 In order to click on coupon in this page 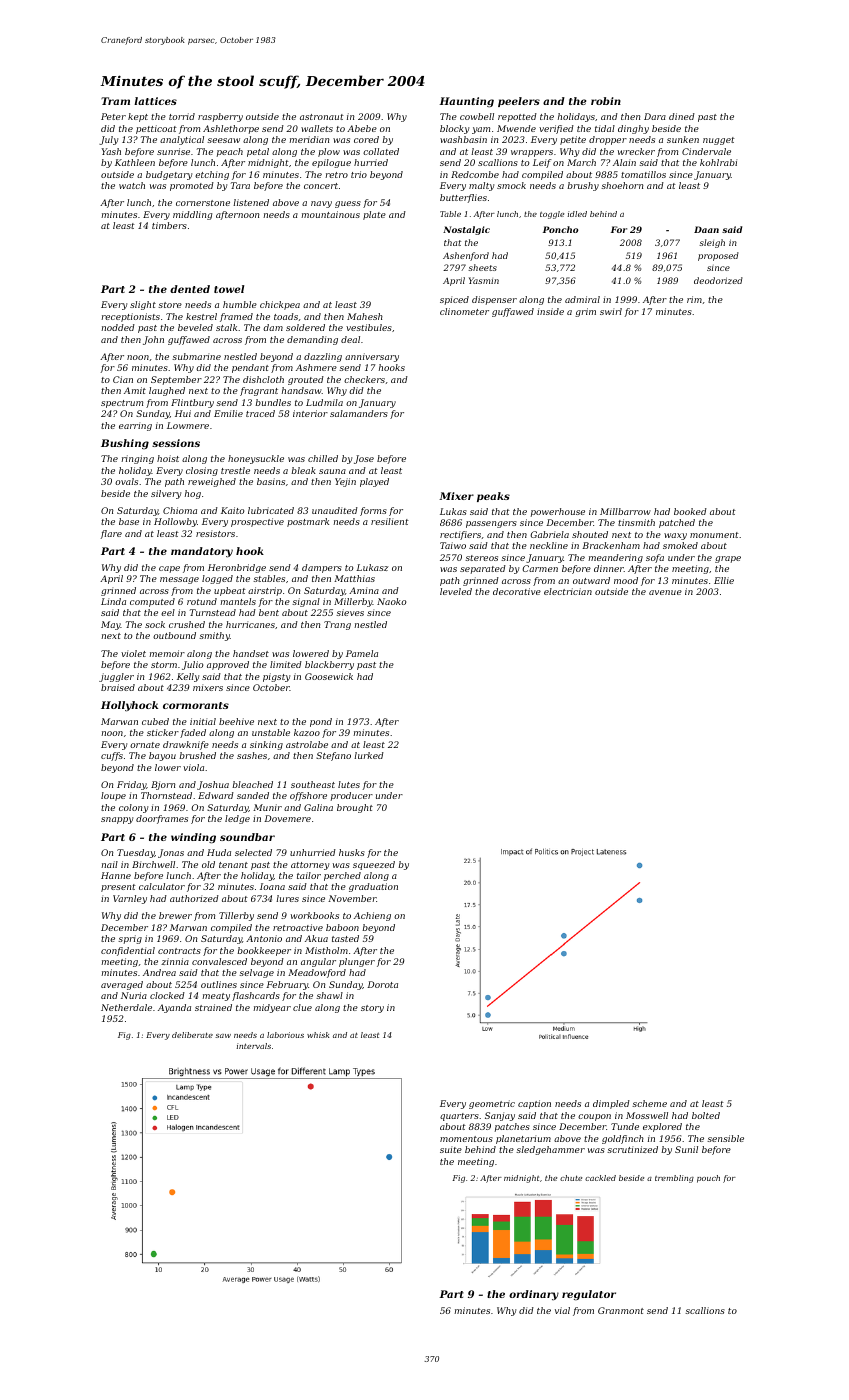, I will do `click(594, 1117)`.
